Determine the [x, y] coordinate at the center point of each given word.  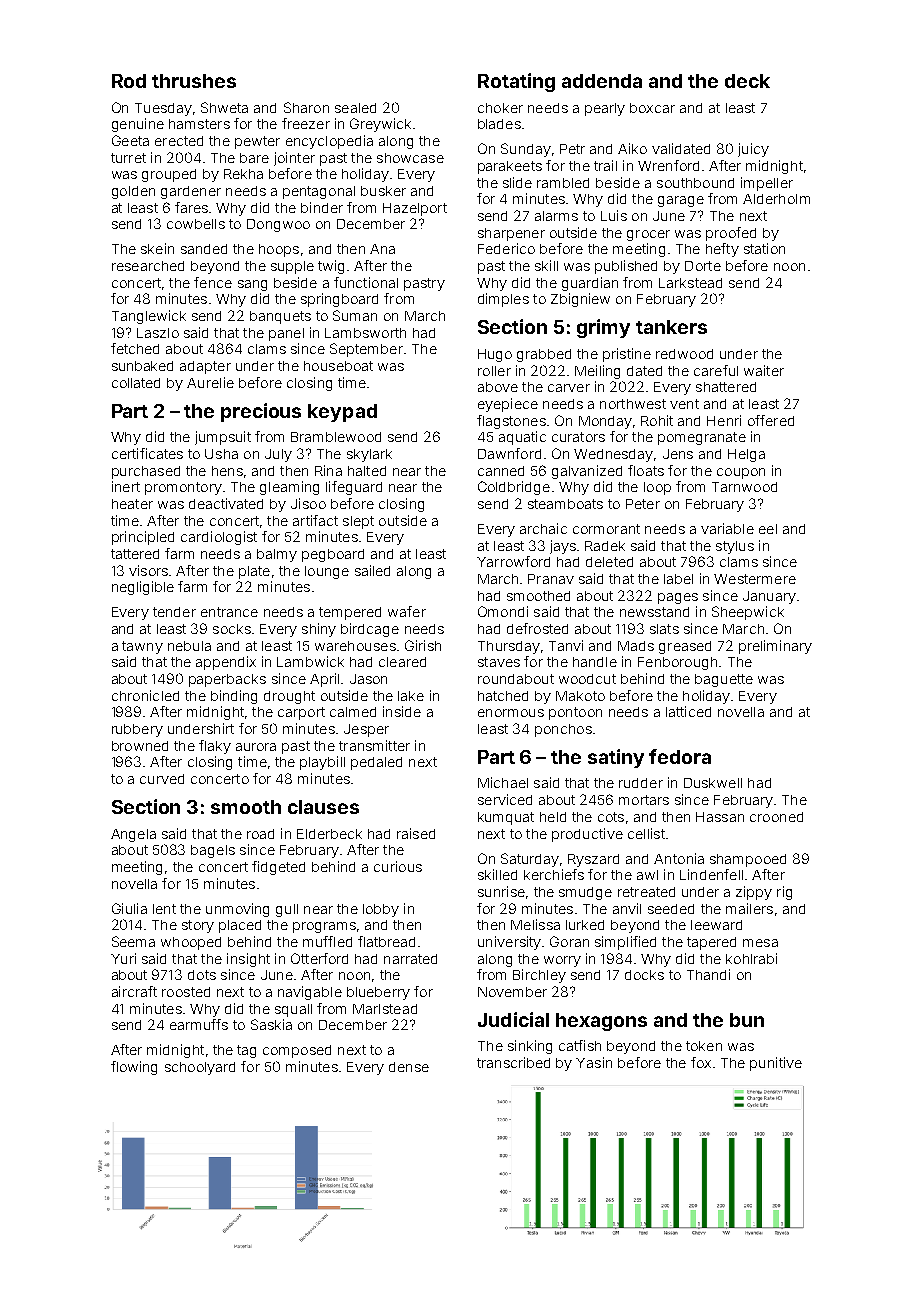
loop [657, 488]
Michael [503, 782]
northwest [633, 404]
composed [297, 1051]
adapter [205, 367]
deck [747, 81]
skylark [369, 455]
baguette [724, 680]
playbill [322, 763]
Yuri [123, 958]
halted [367, 471]
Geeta [130, 140]
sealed [355, 108]
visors [148, 570]
